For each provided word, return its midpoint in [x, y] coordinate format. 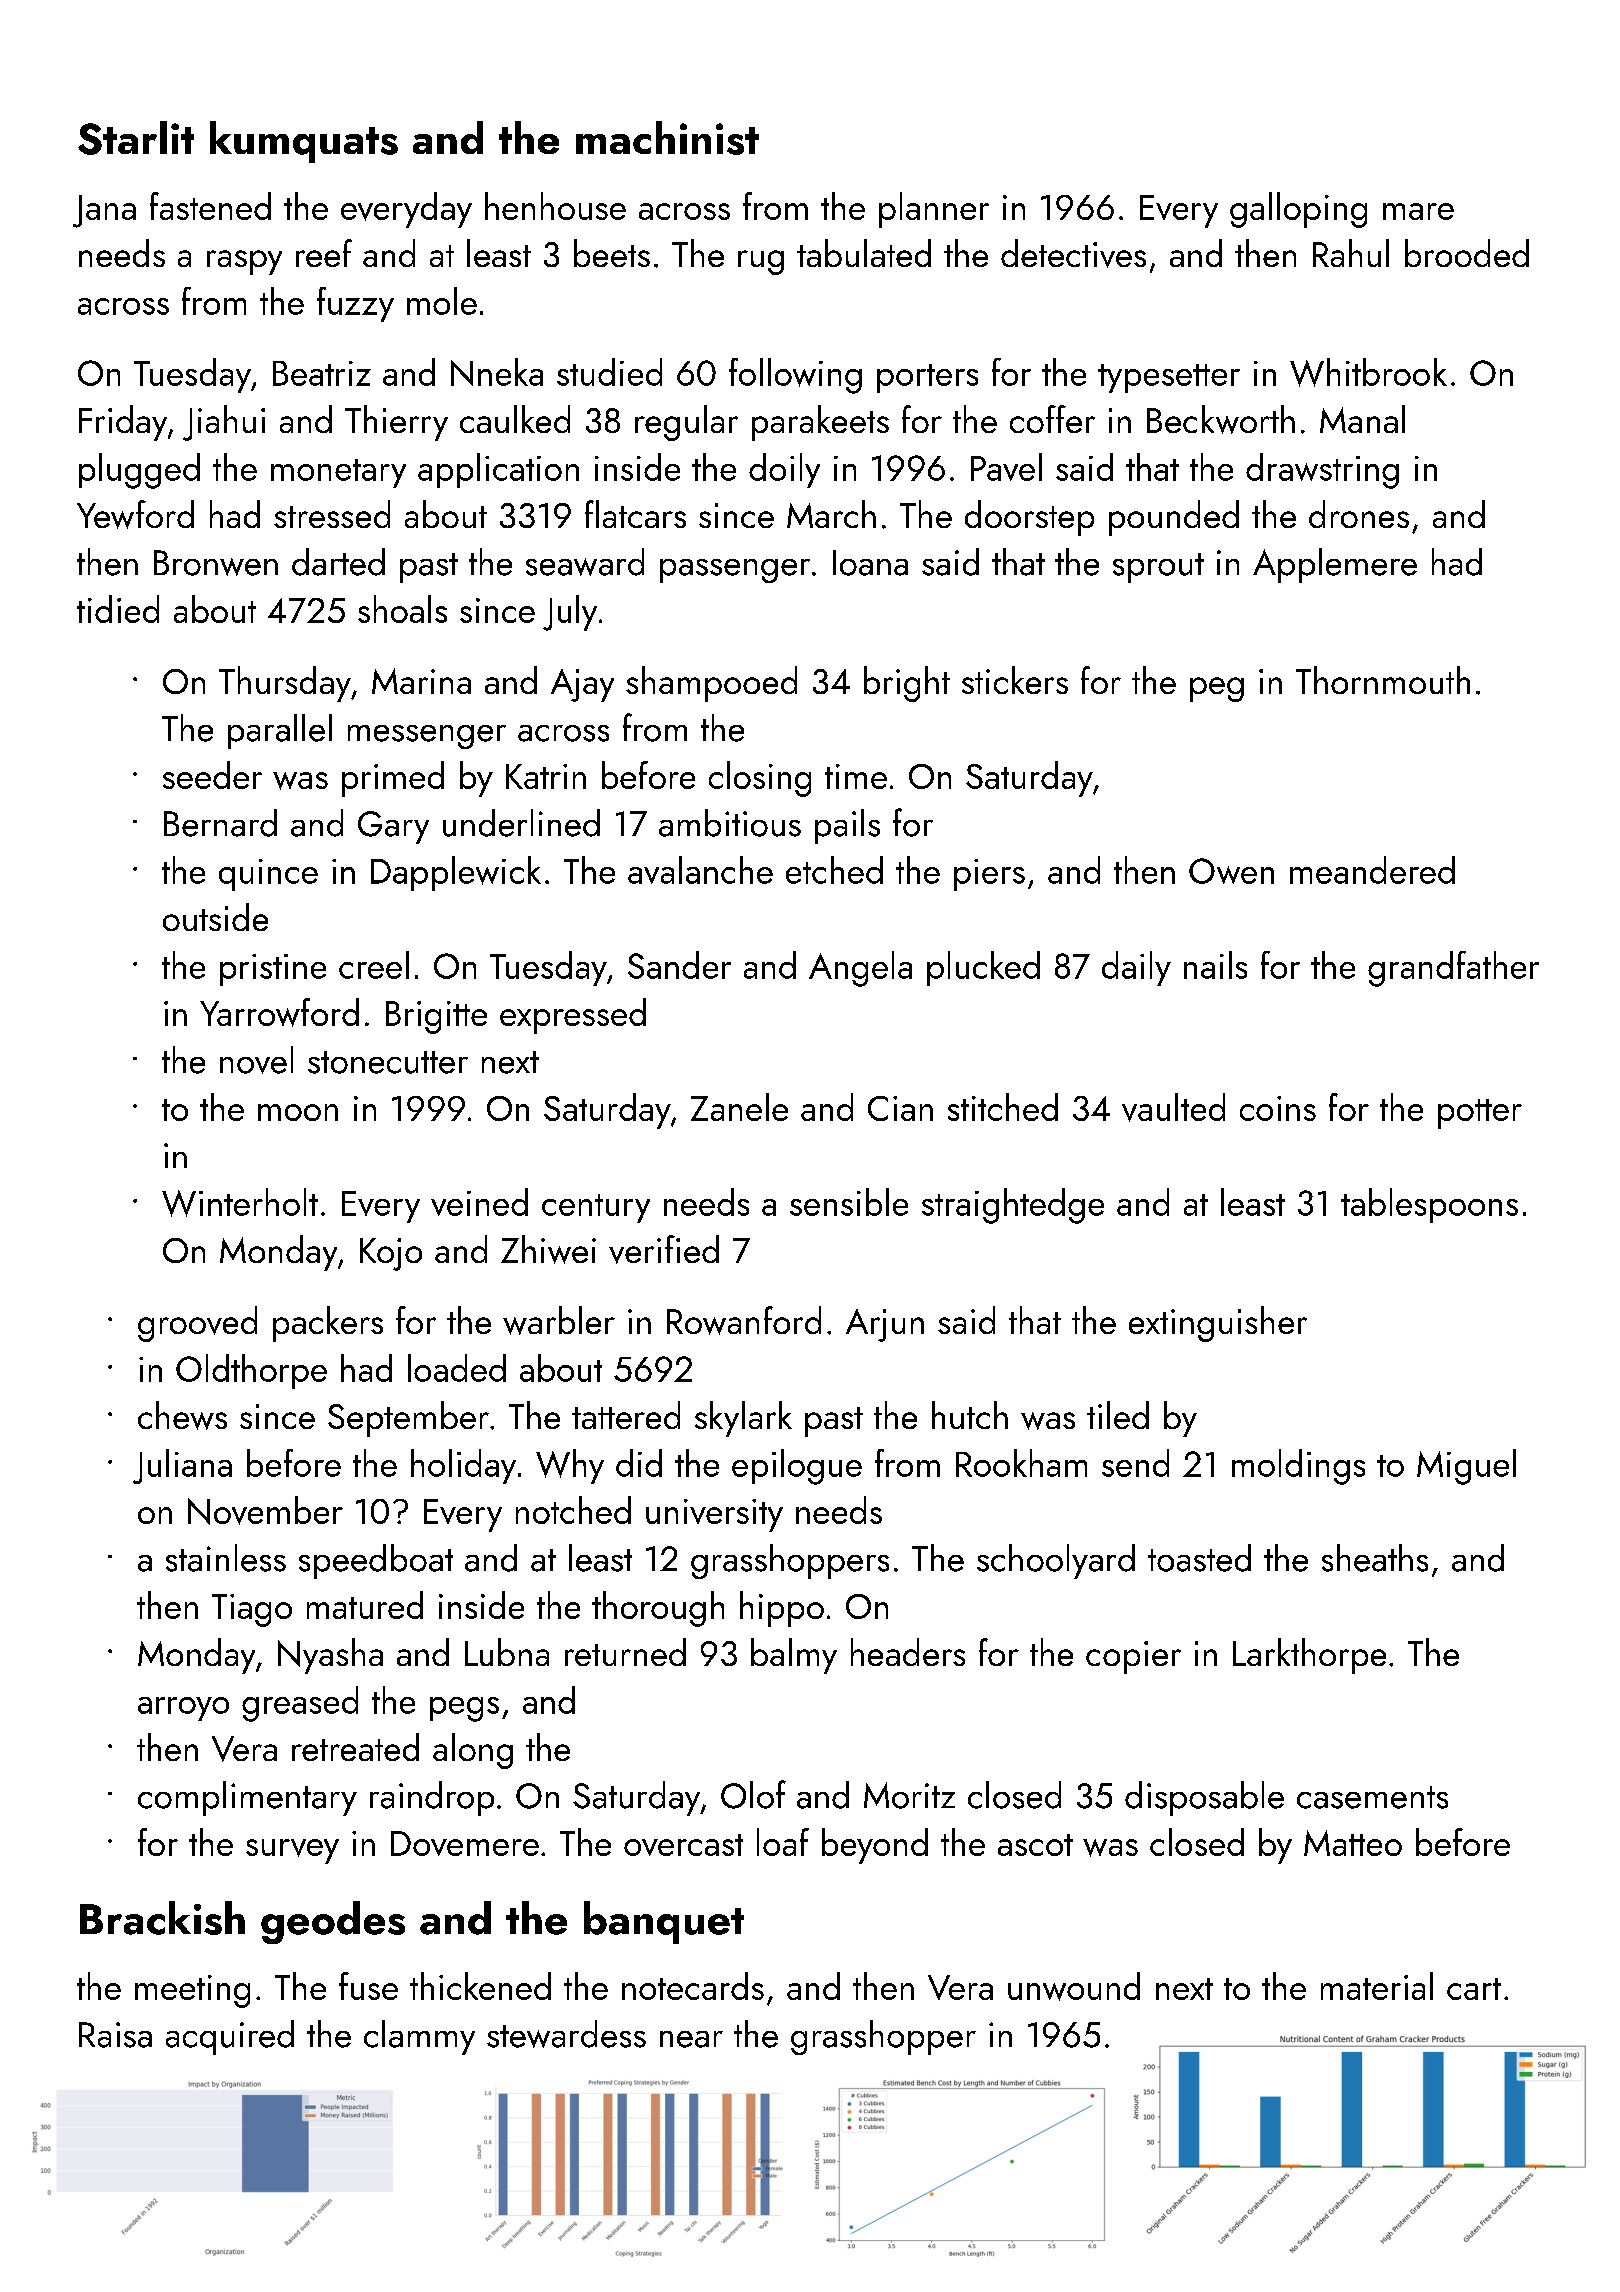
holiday [463, 1466]
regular [686, 423]
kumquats [304, 142]
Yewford [135, 514]
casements [1372, 1797]
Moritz [909, 1795]
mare [1418, 211]
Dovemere [465, 1843]
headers [908, 1652]
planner [934, 210]
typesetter [1169, 378]
